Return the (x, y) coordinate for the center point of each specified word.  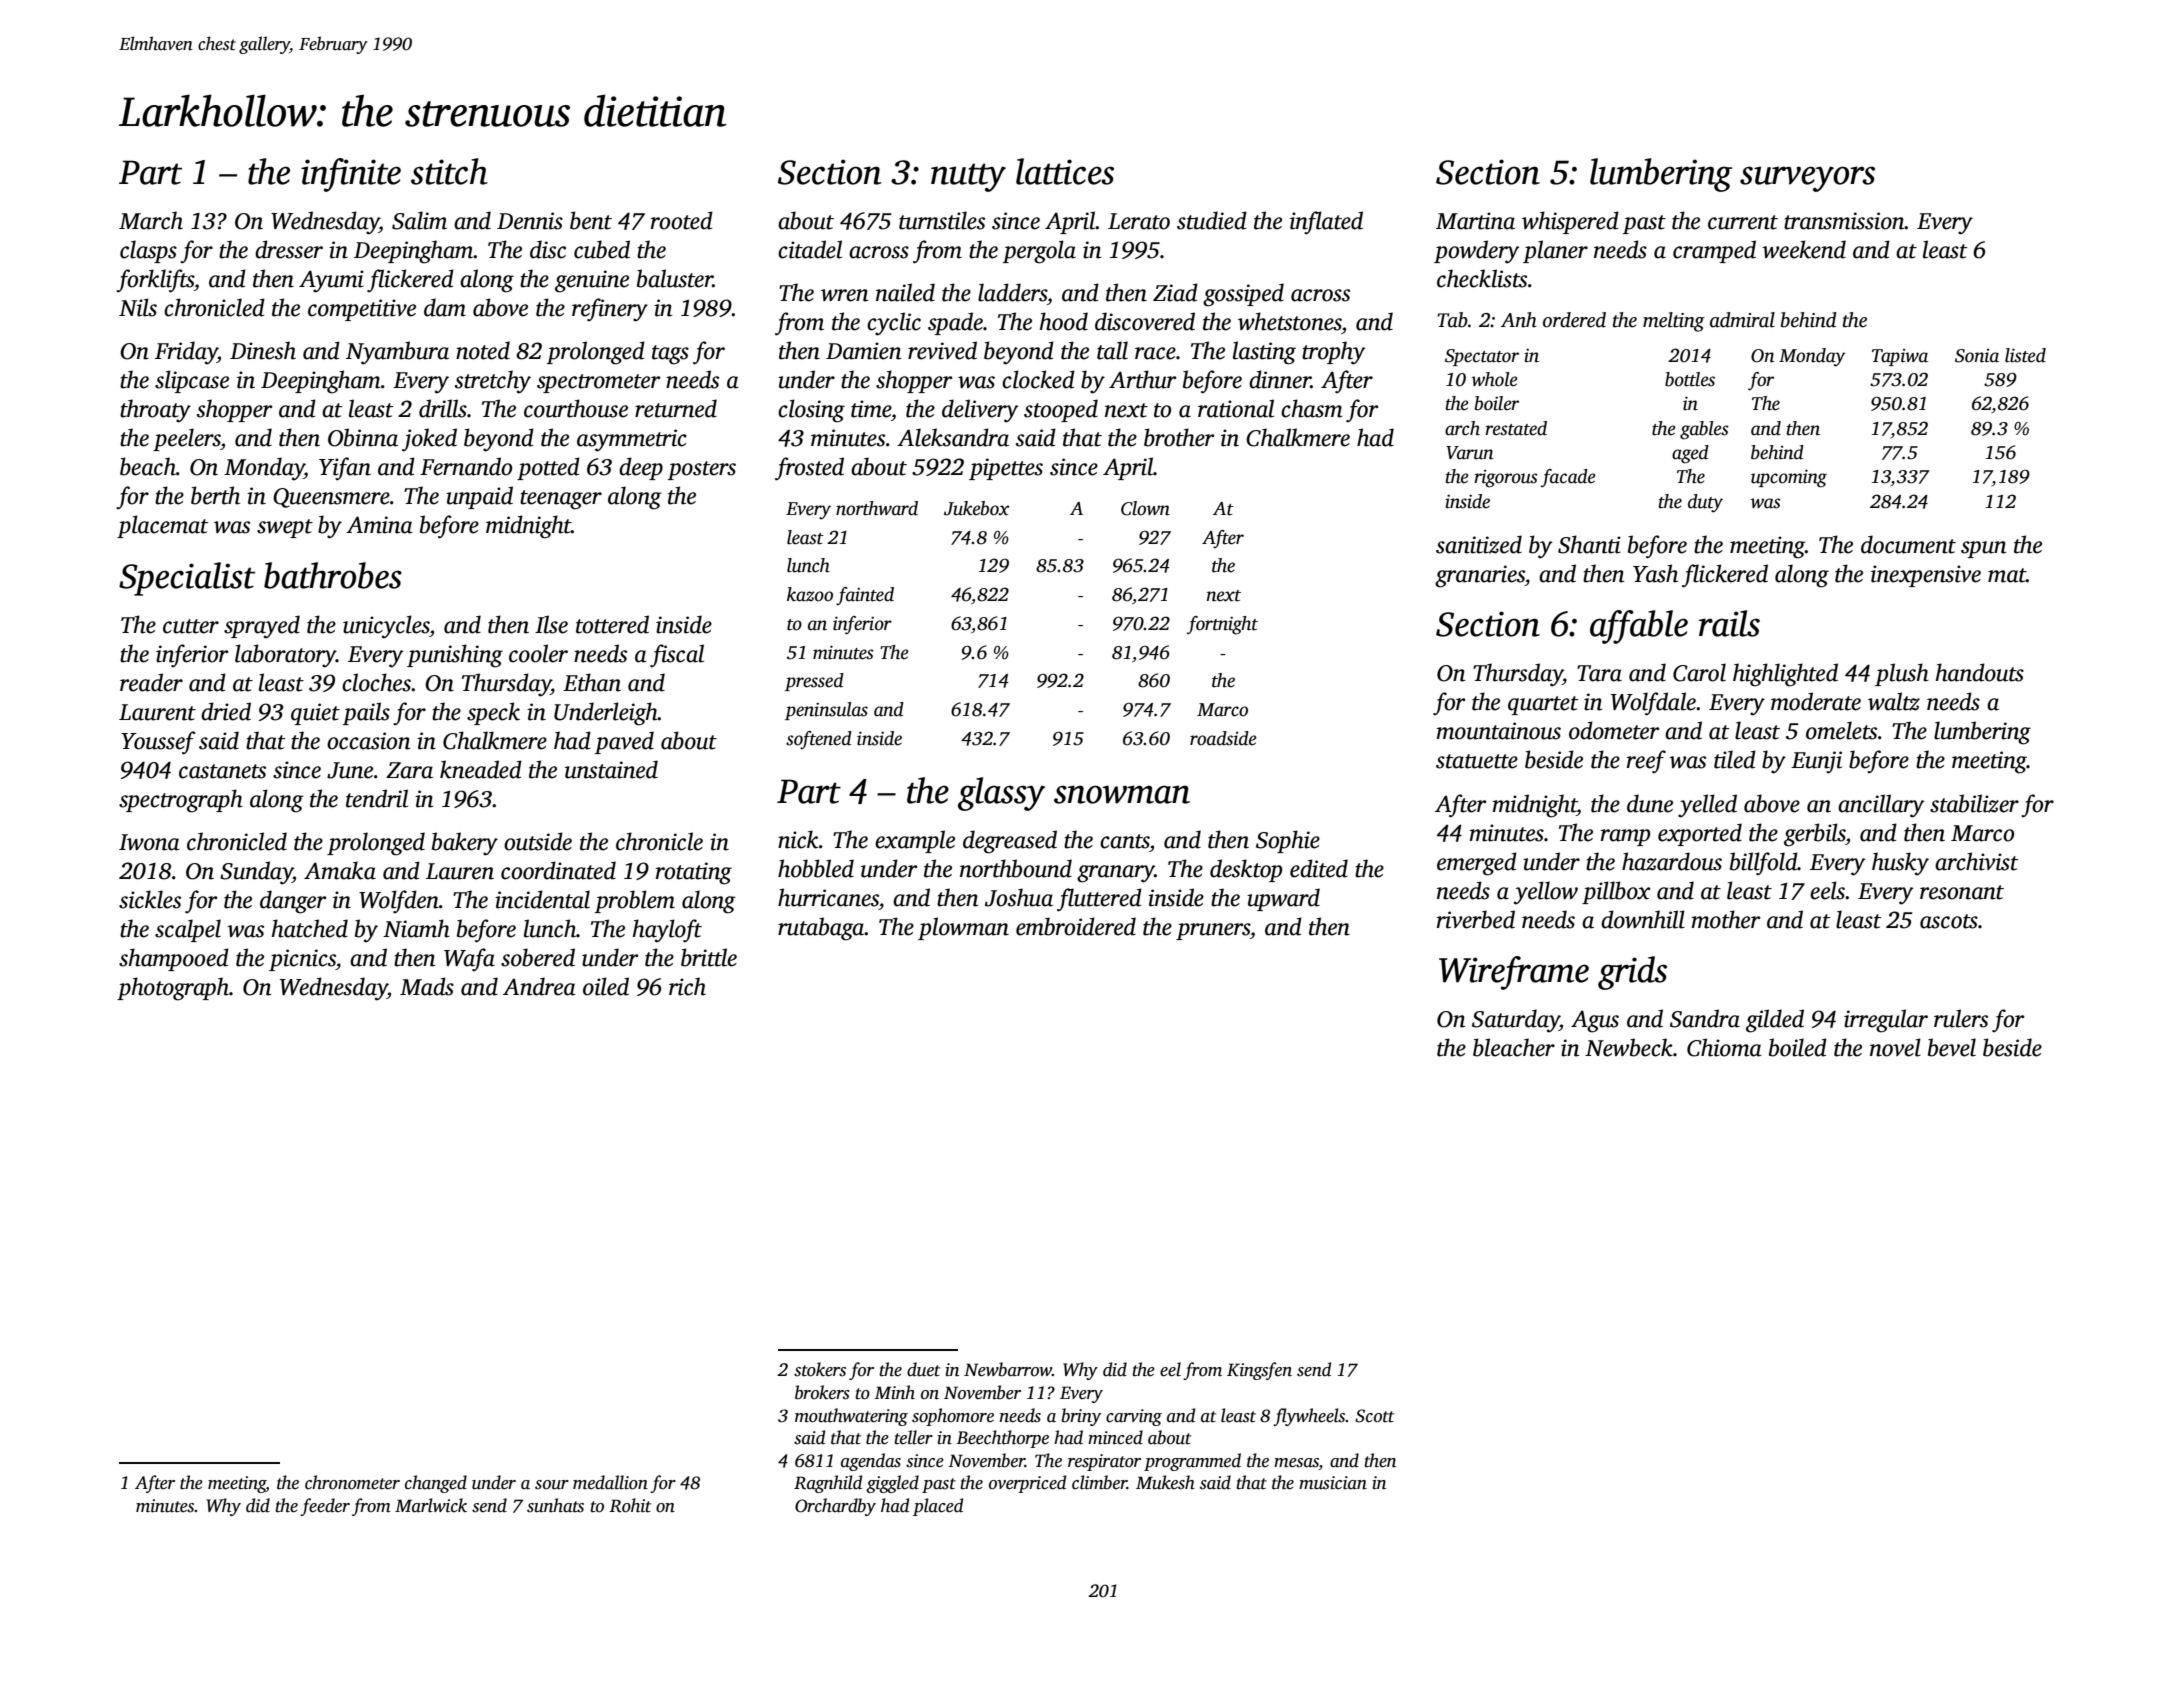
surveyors (1807, 179)
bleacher (1514, 1047)
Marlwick (431, 1505)
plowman (963, 928)
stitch (449, 171)
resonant (1962, 892)
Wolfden (399, 902)
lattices (1065, 171)
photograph (173, 989)
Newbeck (1629, 1047)
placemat (162, 526)
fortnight (1222, 625)
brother (1179, 437)
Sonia (1977, 356)
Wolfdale (1653, 704)
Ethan (592, 682)
